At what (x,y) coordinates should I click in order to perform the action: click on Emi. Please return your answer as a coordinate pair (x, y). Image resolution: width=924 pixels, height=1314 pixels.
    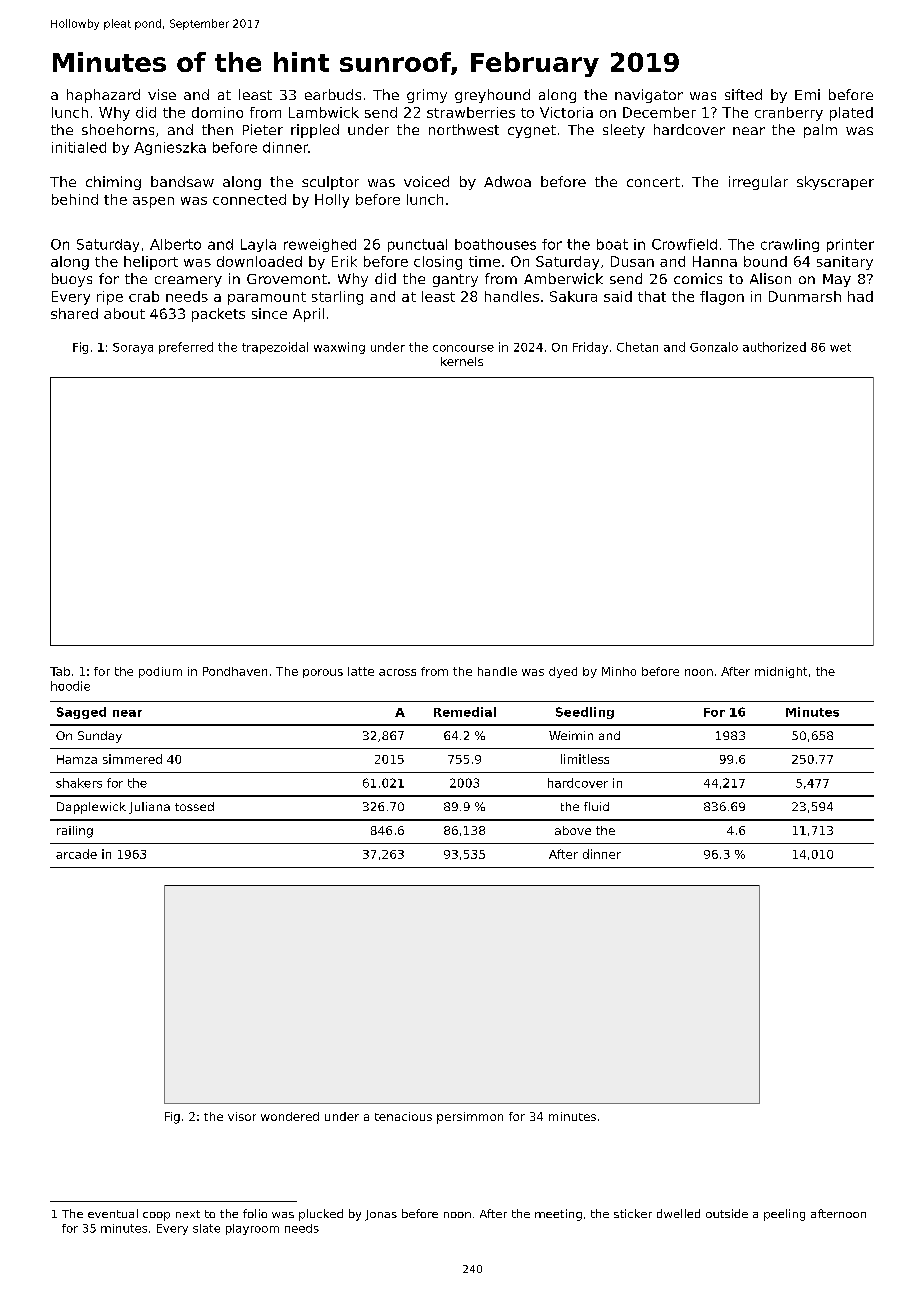
    Looking at the image, I should click on (807, 94).
